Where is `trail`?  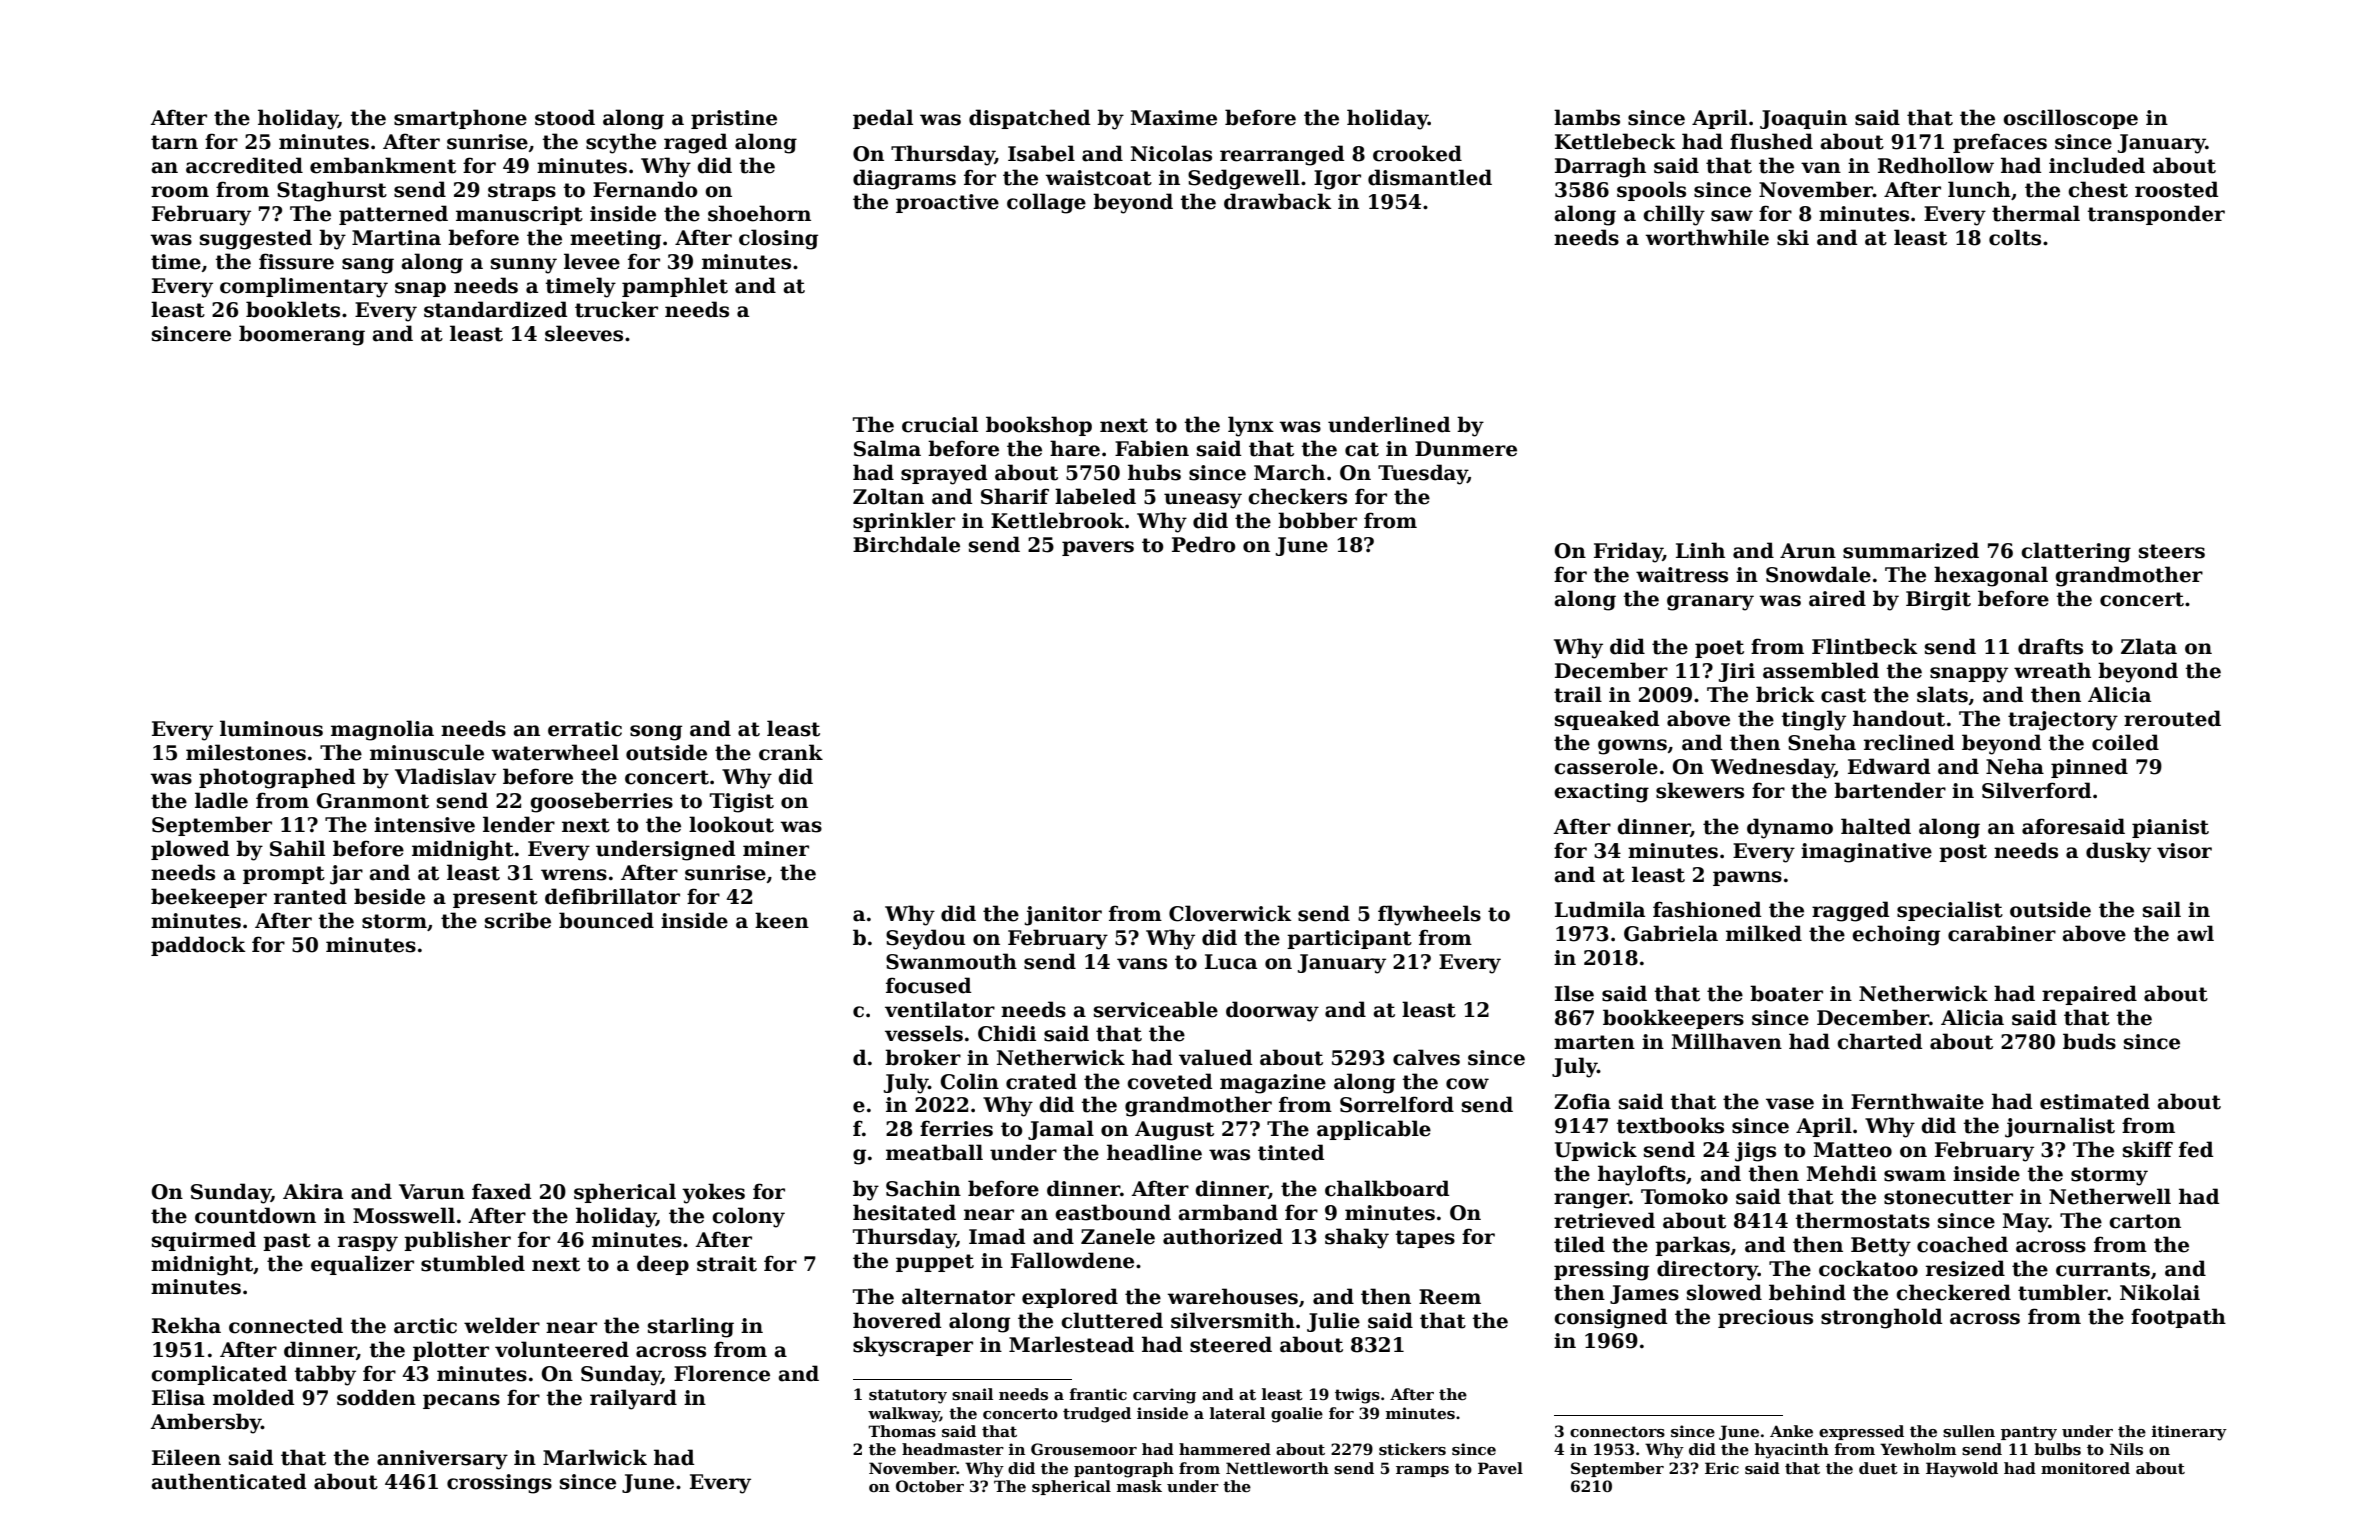
trail is located at coordinates (1578, 694).
